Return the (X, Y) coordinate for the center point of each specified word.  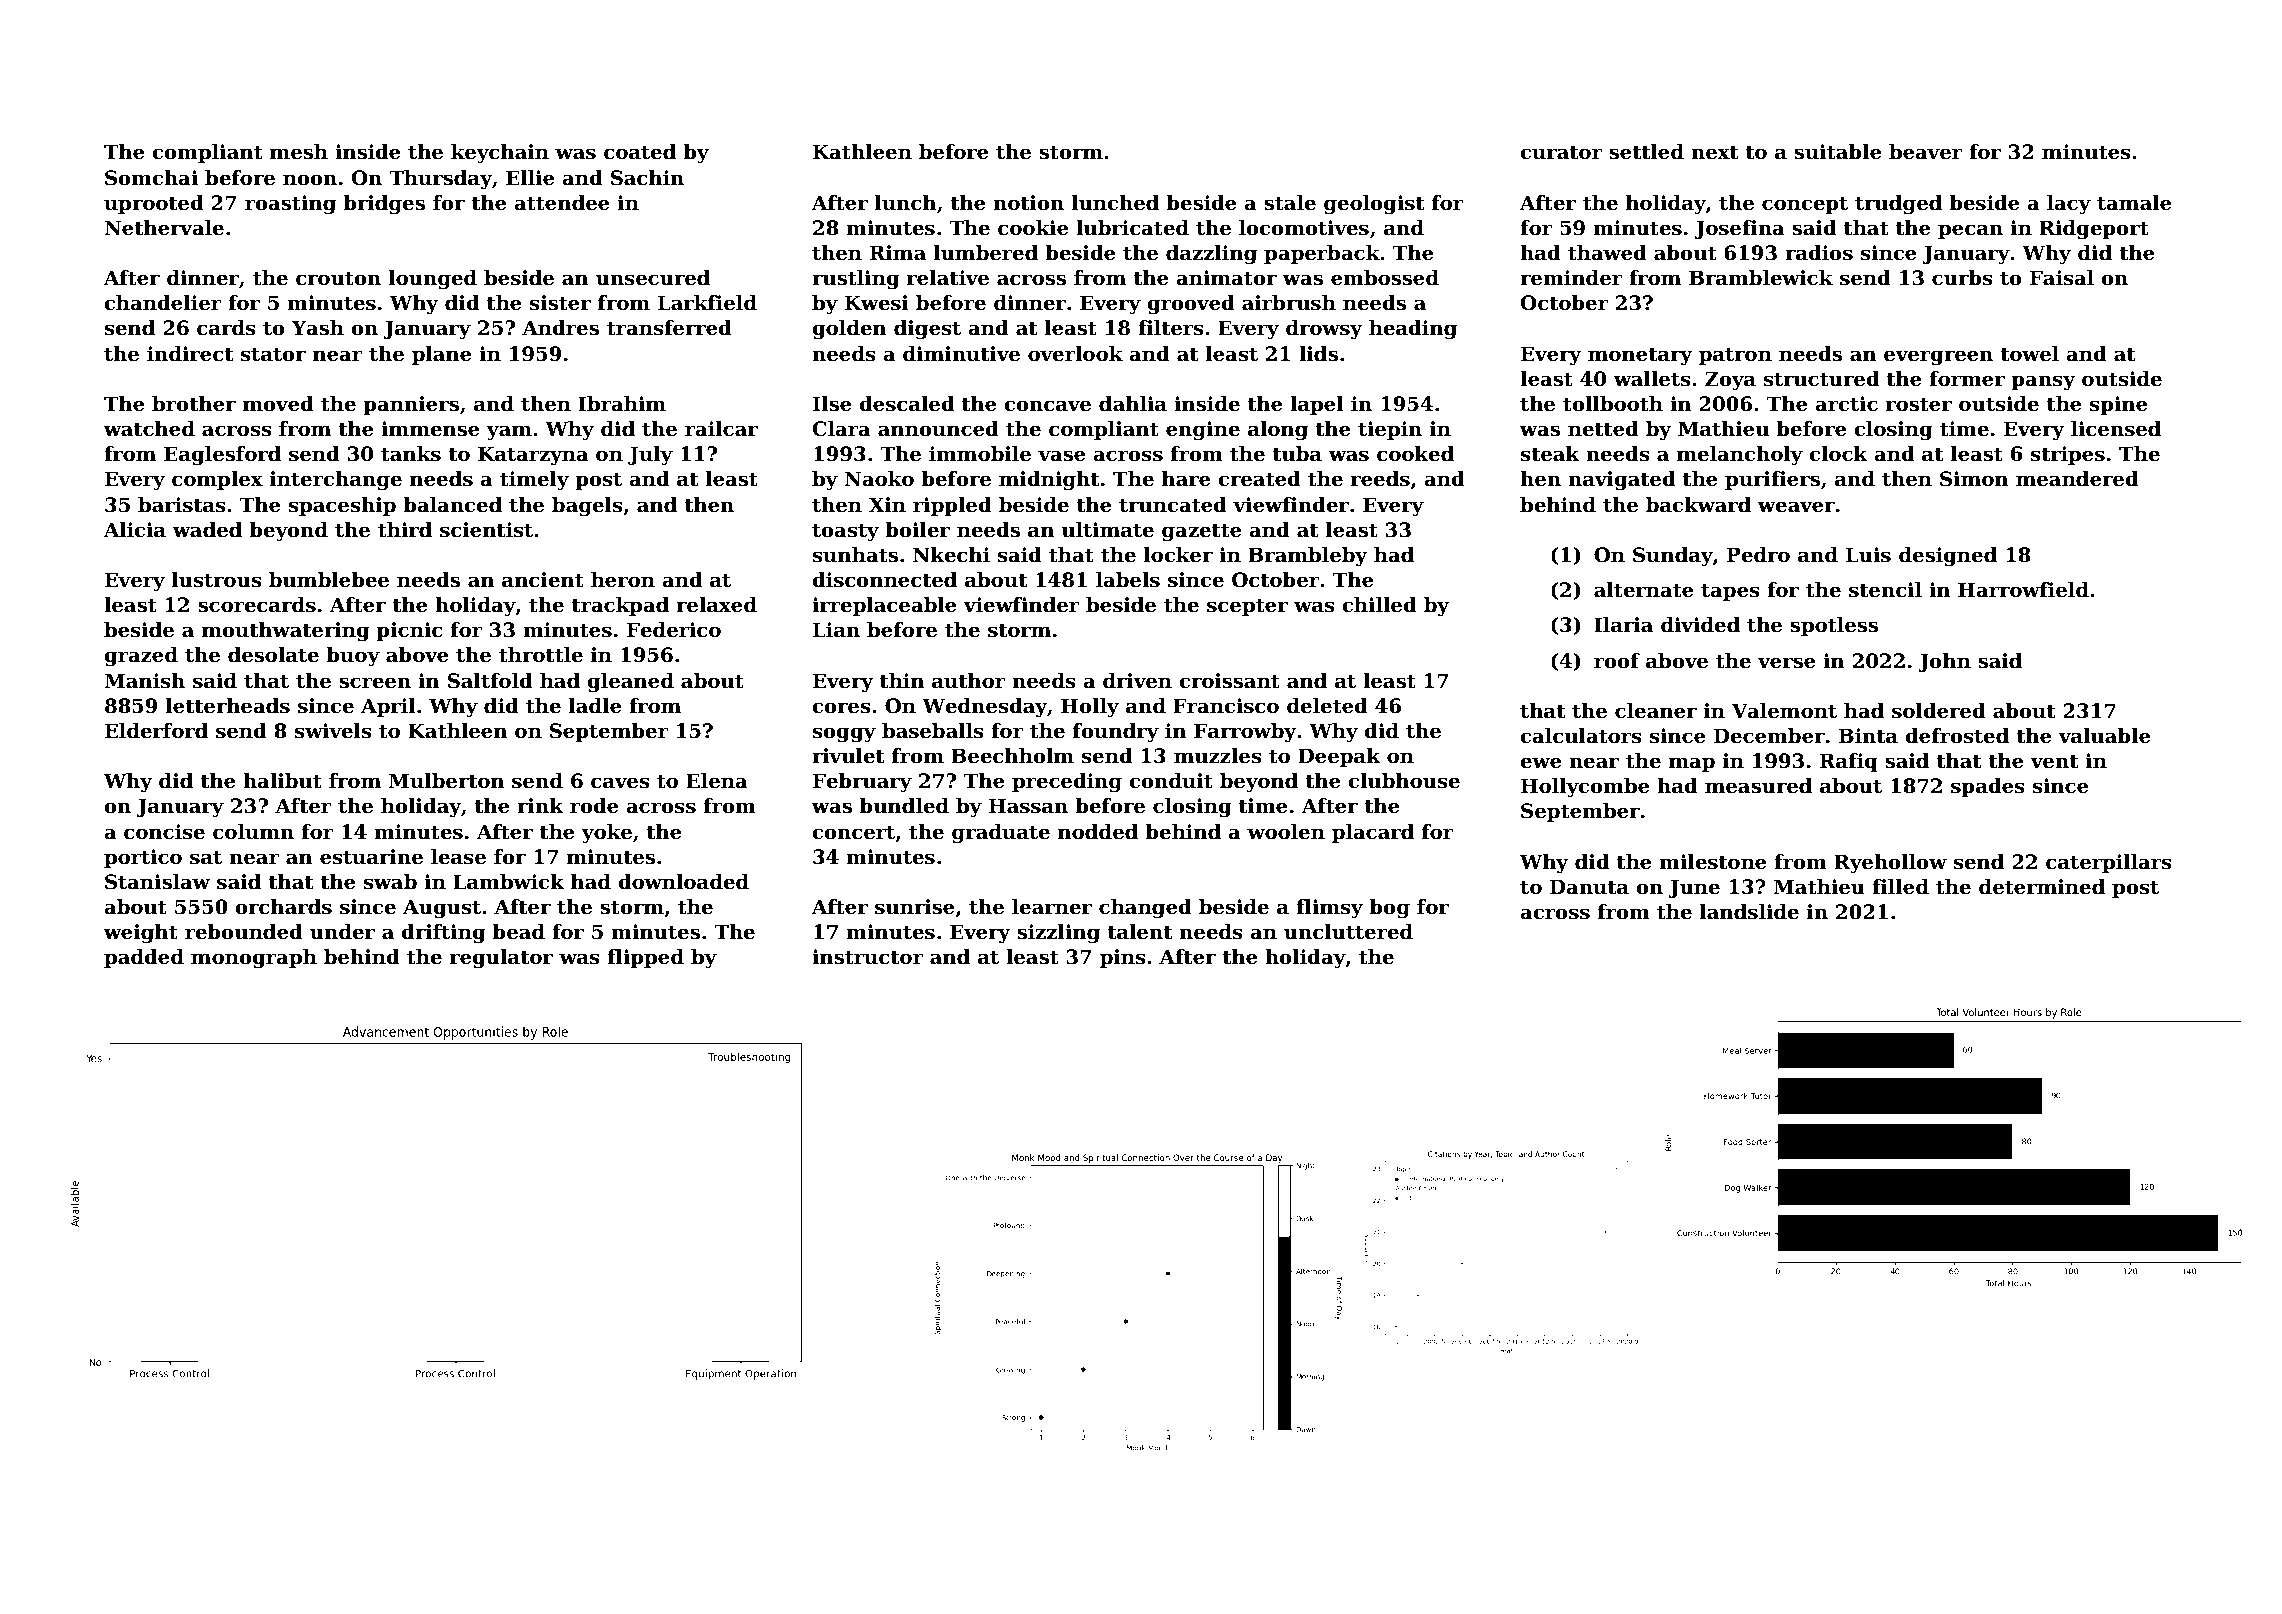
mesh (299, 152)
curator (1561, 153)
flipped (645, 958)
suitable (1838, 152)
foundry (1116, 733)
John (1944, 662)
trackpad (620, 606)
